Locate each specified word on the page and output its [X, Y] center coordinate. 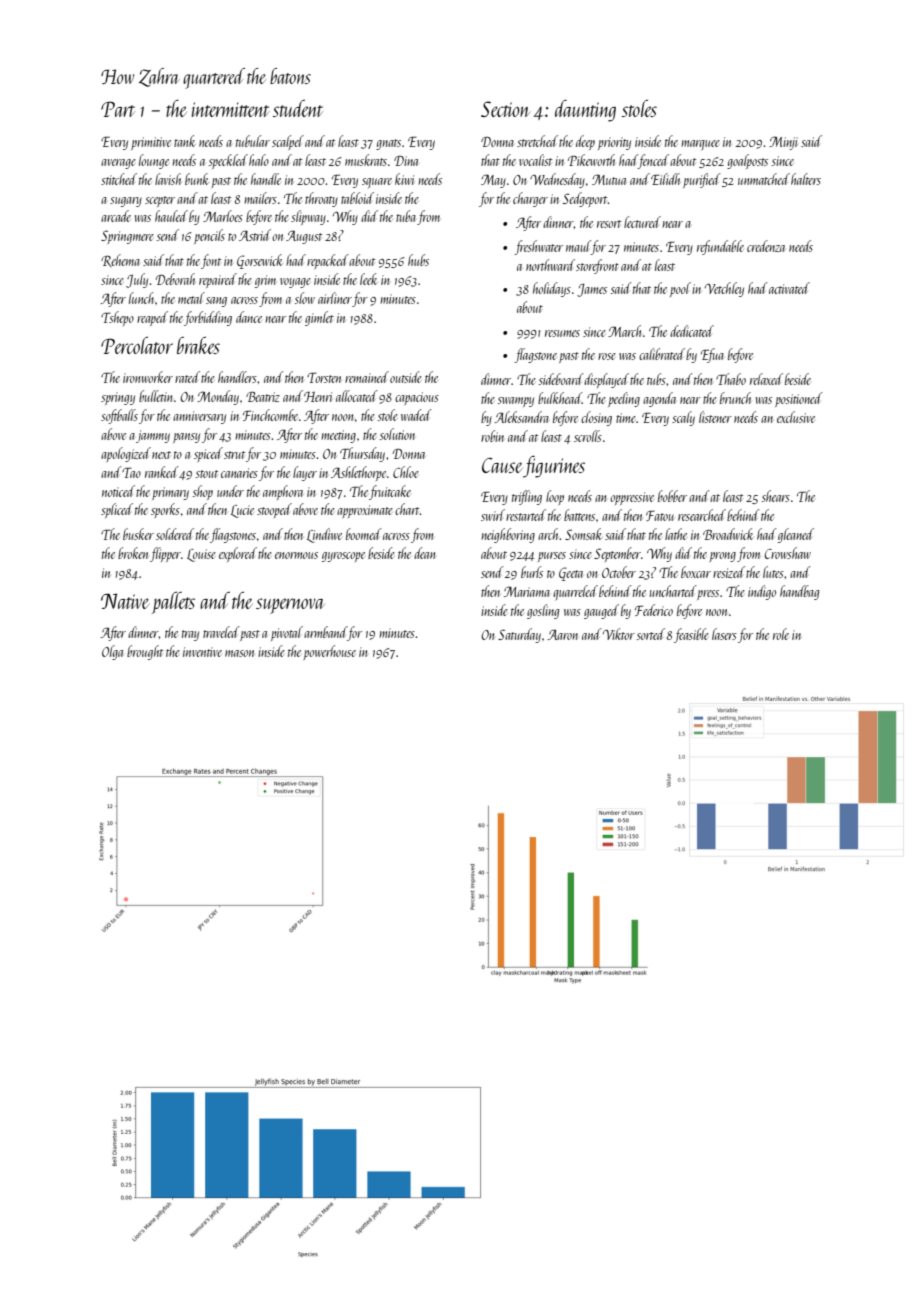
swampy [516, 402]
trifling [527, 497]
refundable [720, 247]
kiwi [404, 179]
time [626, 418]
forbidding [208, 318]
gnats [388, 144]
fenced [653, 161]
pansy [186, 438]
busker [138, 534]
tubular [253, 141]
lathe [676, 534]
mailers [260, 198]
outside [406, 377]
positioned [799, 399]
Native [125, 601]
